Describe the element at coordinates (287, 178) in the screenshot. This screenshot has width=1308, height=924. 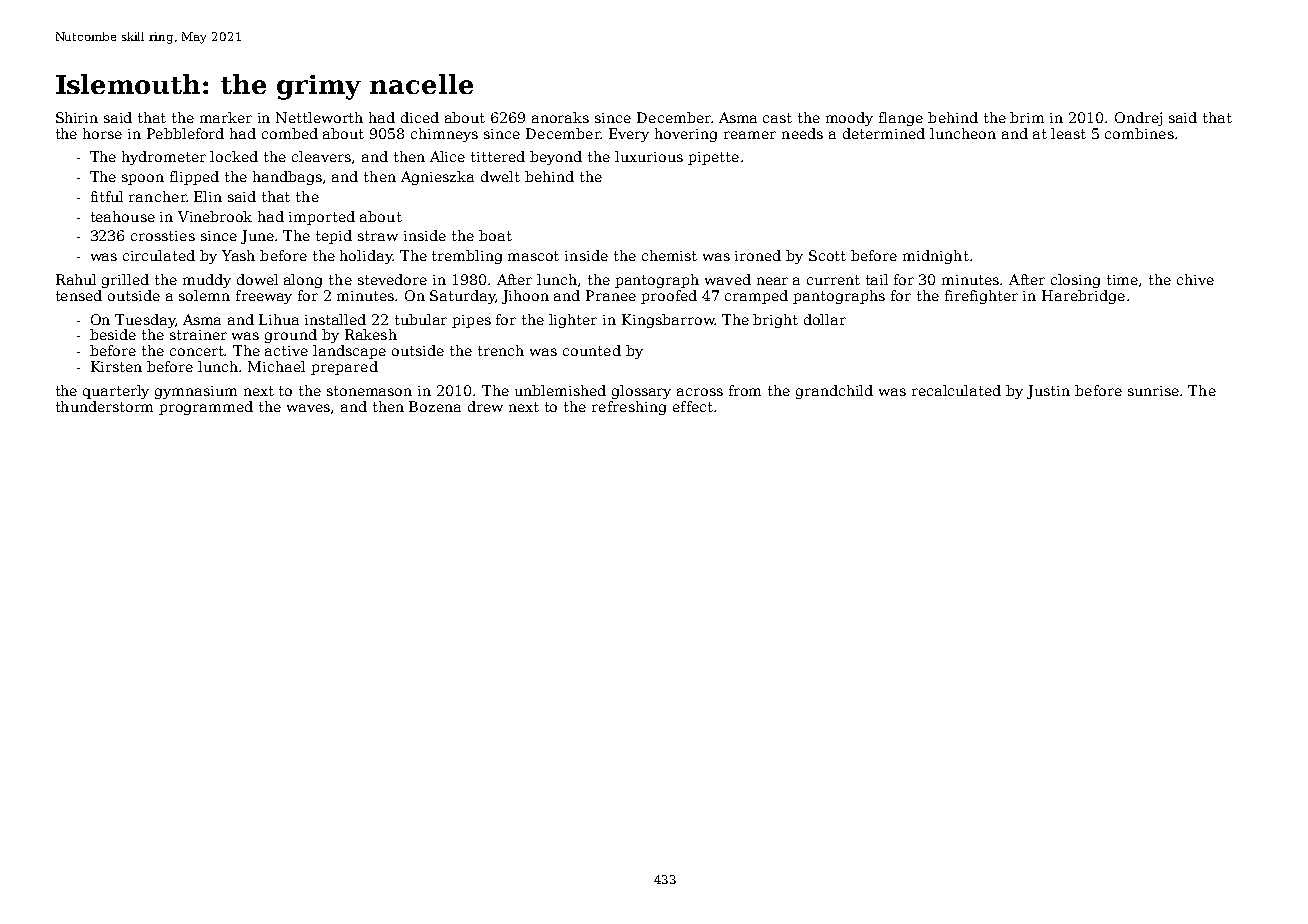
I see `handbags` at that location.
